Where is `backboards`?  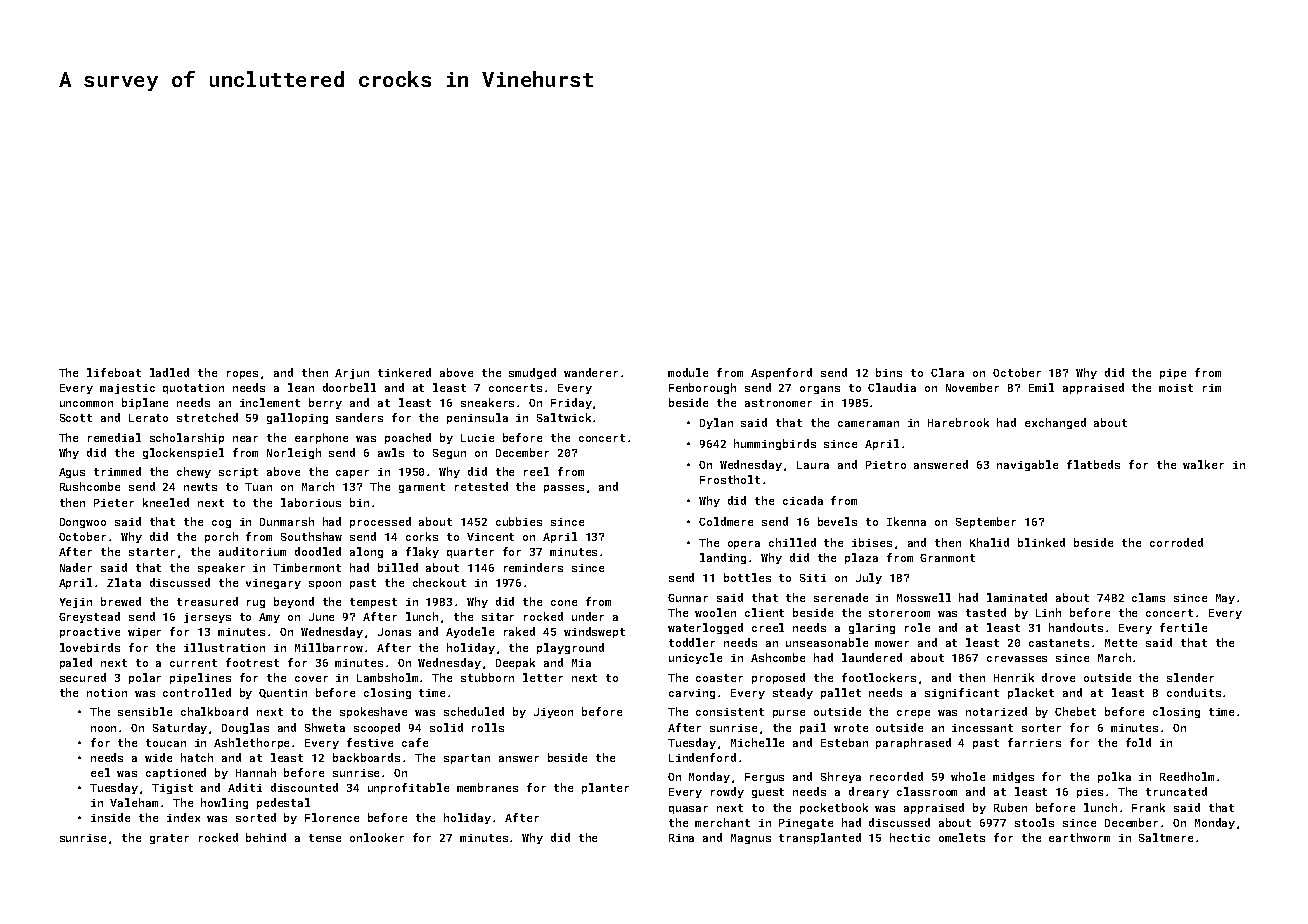 backboards is located at coordinates (366, 757).
